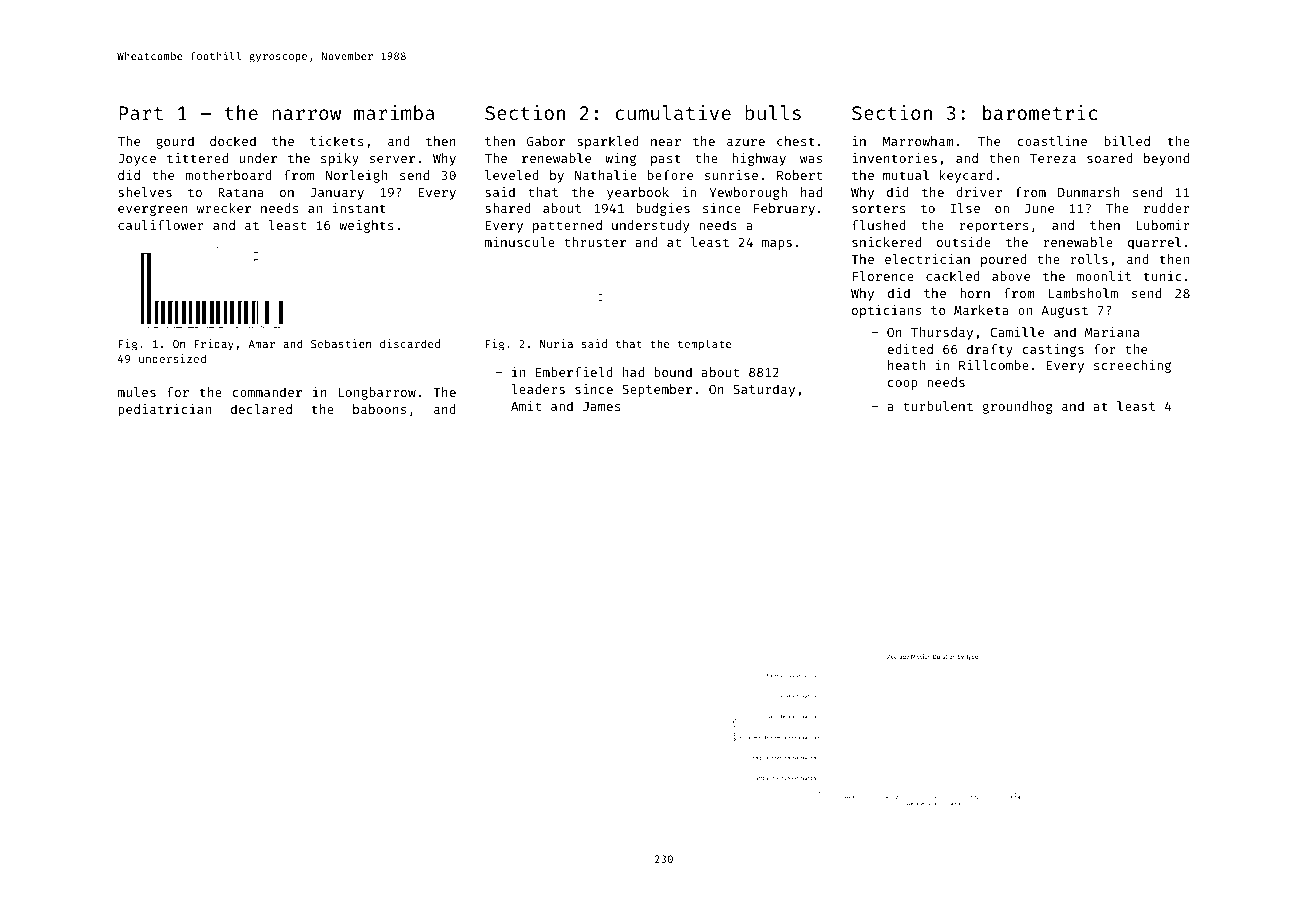 The width and height of the screenshot is (1308, 924). Describe the element at coordinates (1017, 332) in the screenshot. I see `Camille` at that location.
